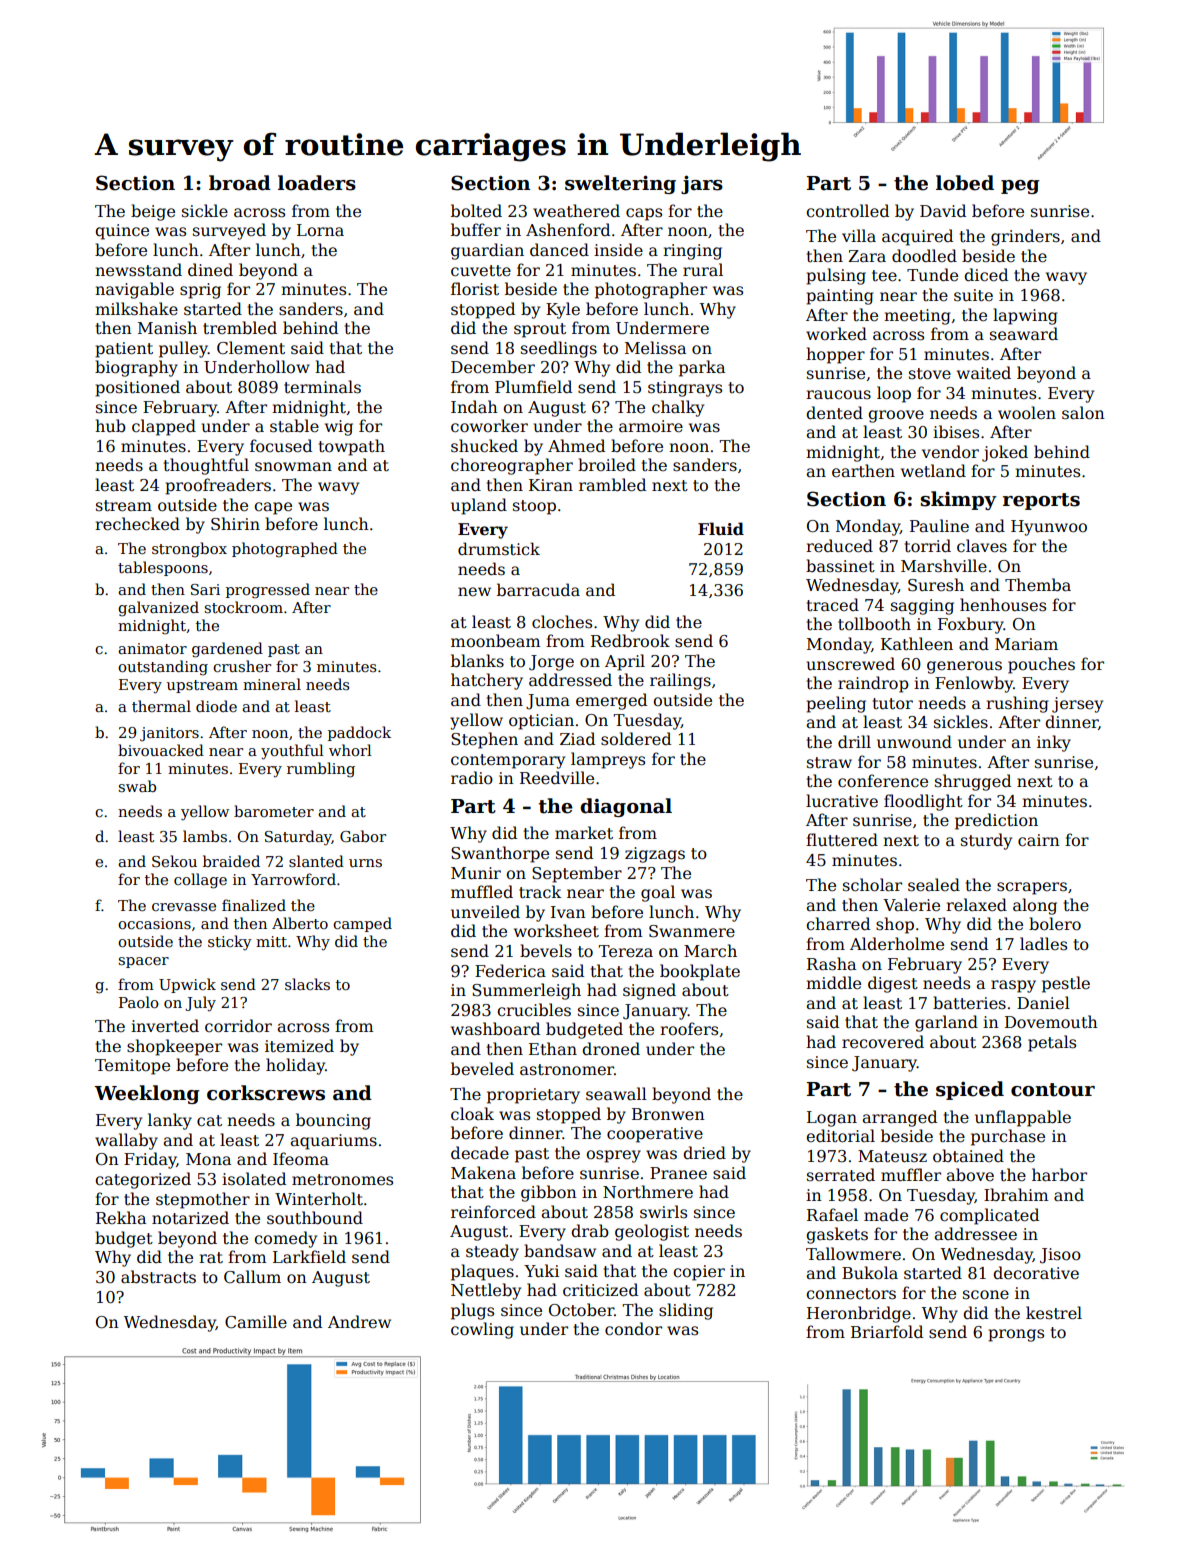 The image size is (1202, 1555). Describe the element at coordinates (702, 184) in the screenshot. I see `jars` at that location.
